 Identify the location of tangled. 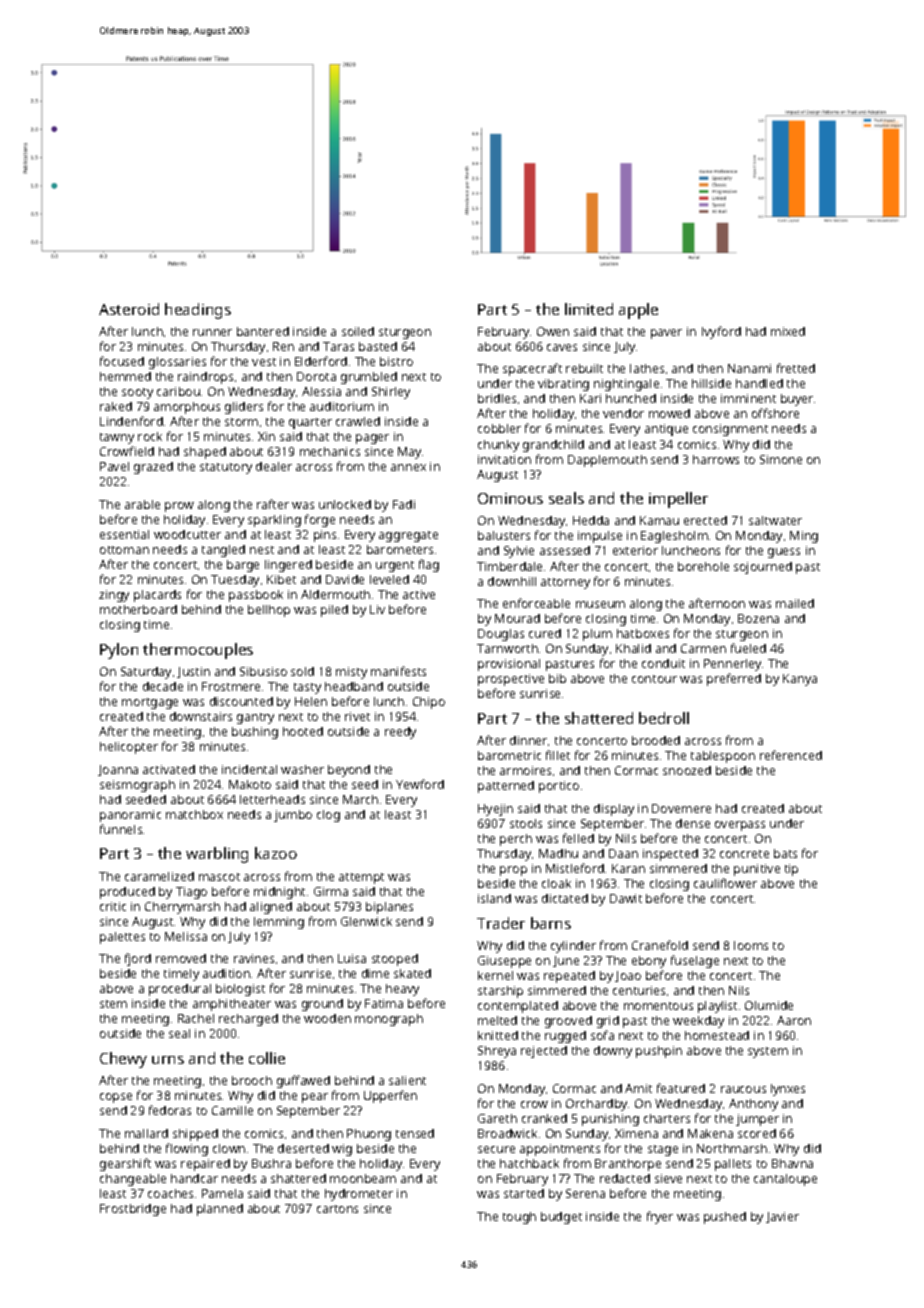
(223, 551).
